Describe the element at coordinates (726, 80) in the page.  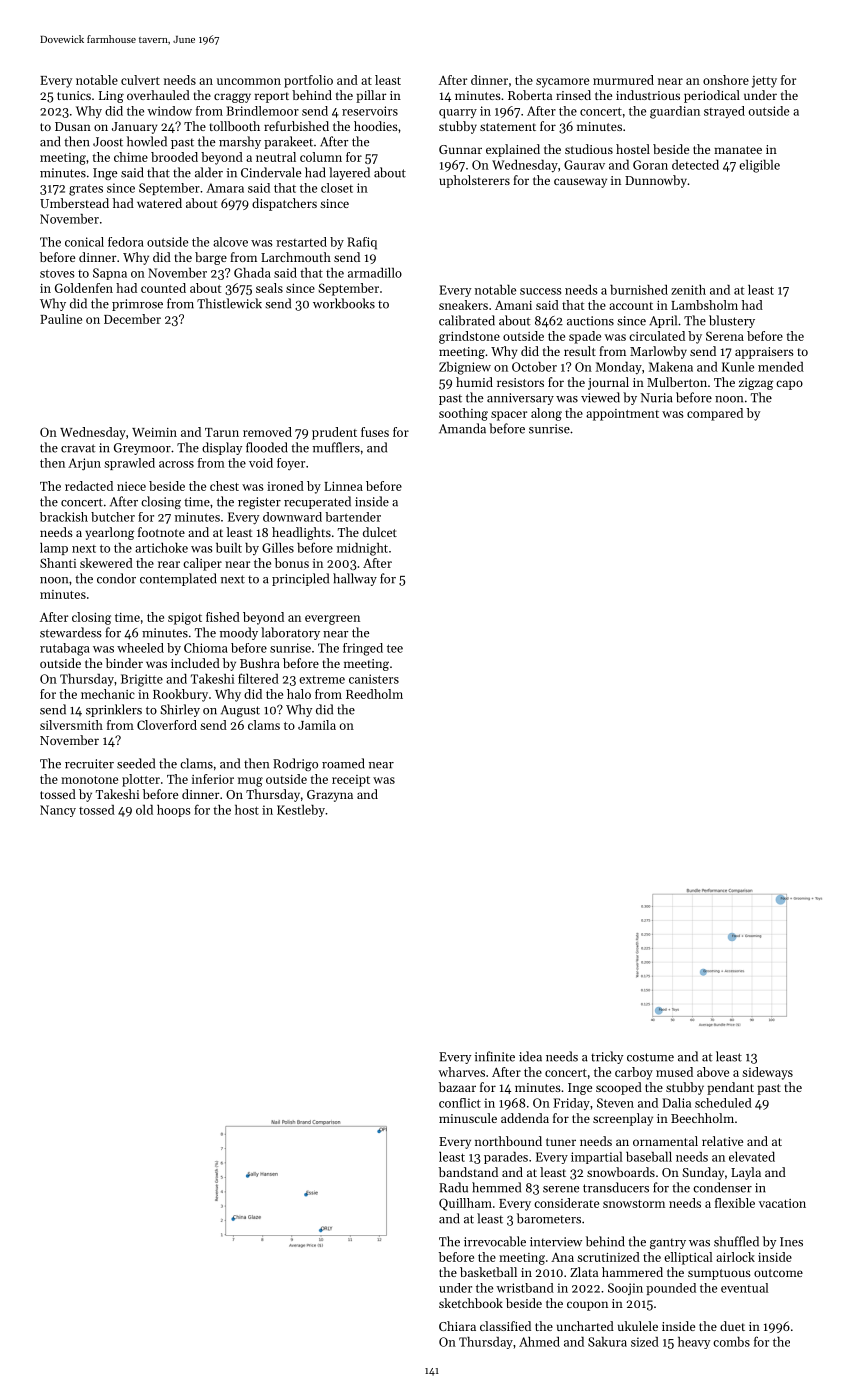
I see `onshore` at that location.
